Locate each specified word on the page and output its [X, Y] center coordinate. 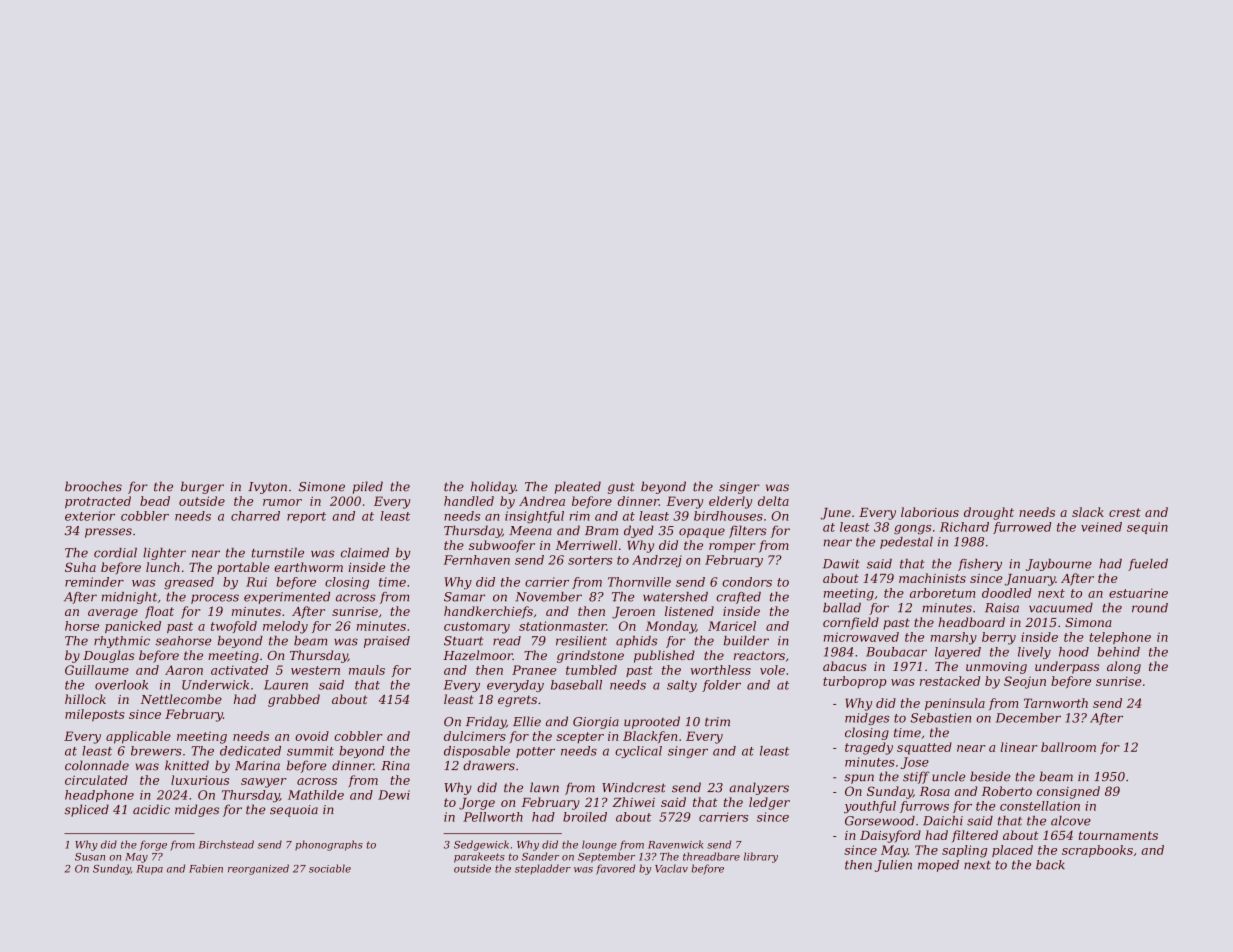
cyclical [638, 752]
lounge [599, 845]
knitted [187, 765]
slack [1088, 512]
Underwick [215, 685]
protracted [98, 502]
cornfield [851, 623]
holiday [493, 487]
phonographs [329, 845]
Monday [671, 627]
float [159, 612]
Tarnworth [1056, 703]
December [1028, 718]
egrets [517, 701]
